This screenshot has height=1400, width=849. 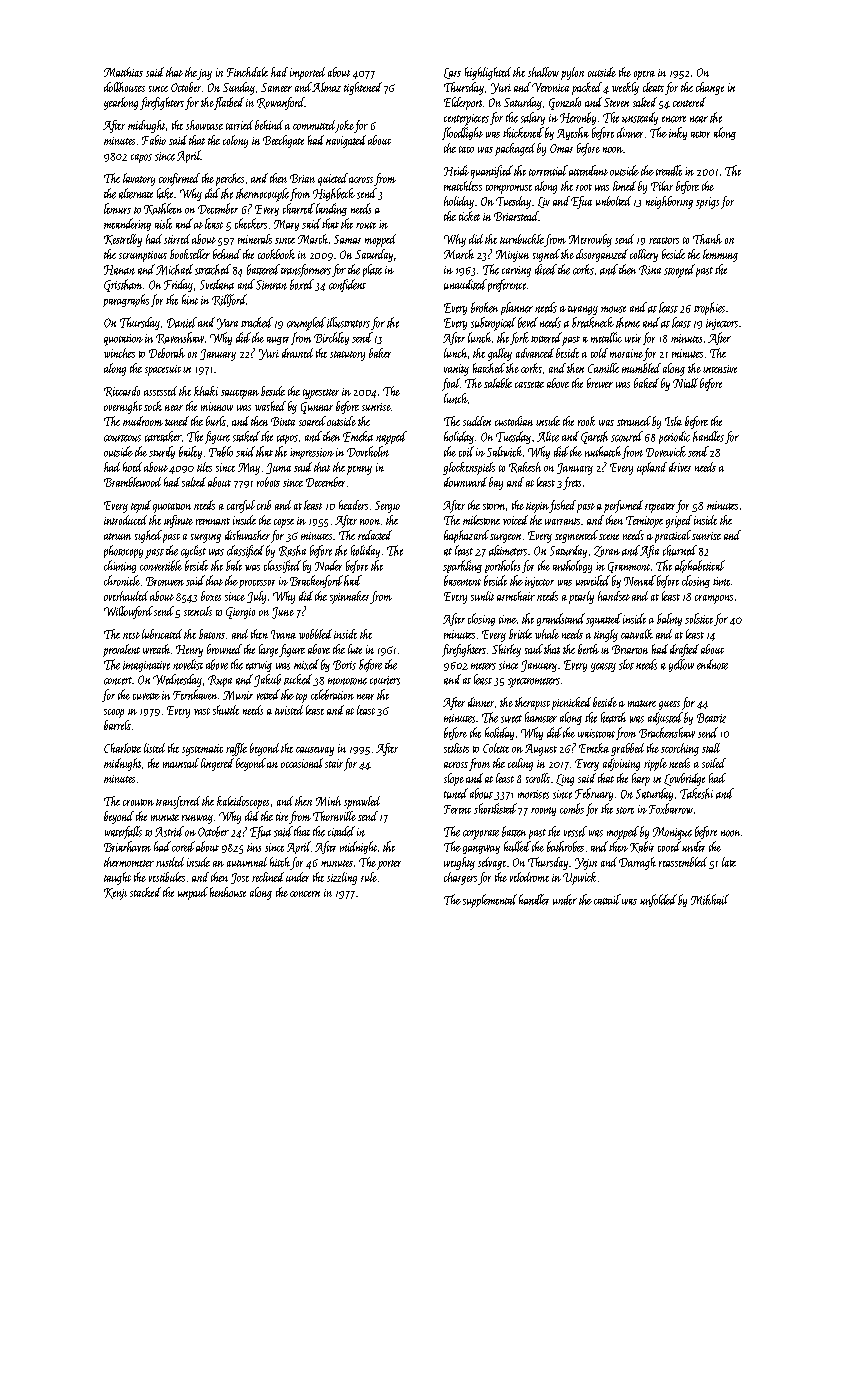 I want to click on Heidi, so click(x=456, y=170).
